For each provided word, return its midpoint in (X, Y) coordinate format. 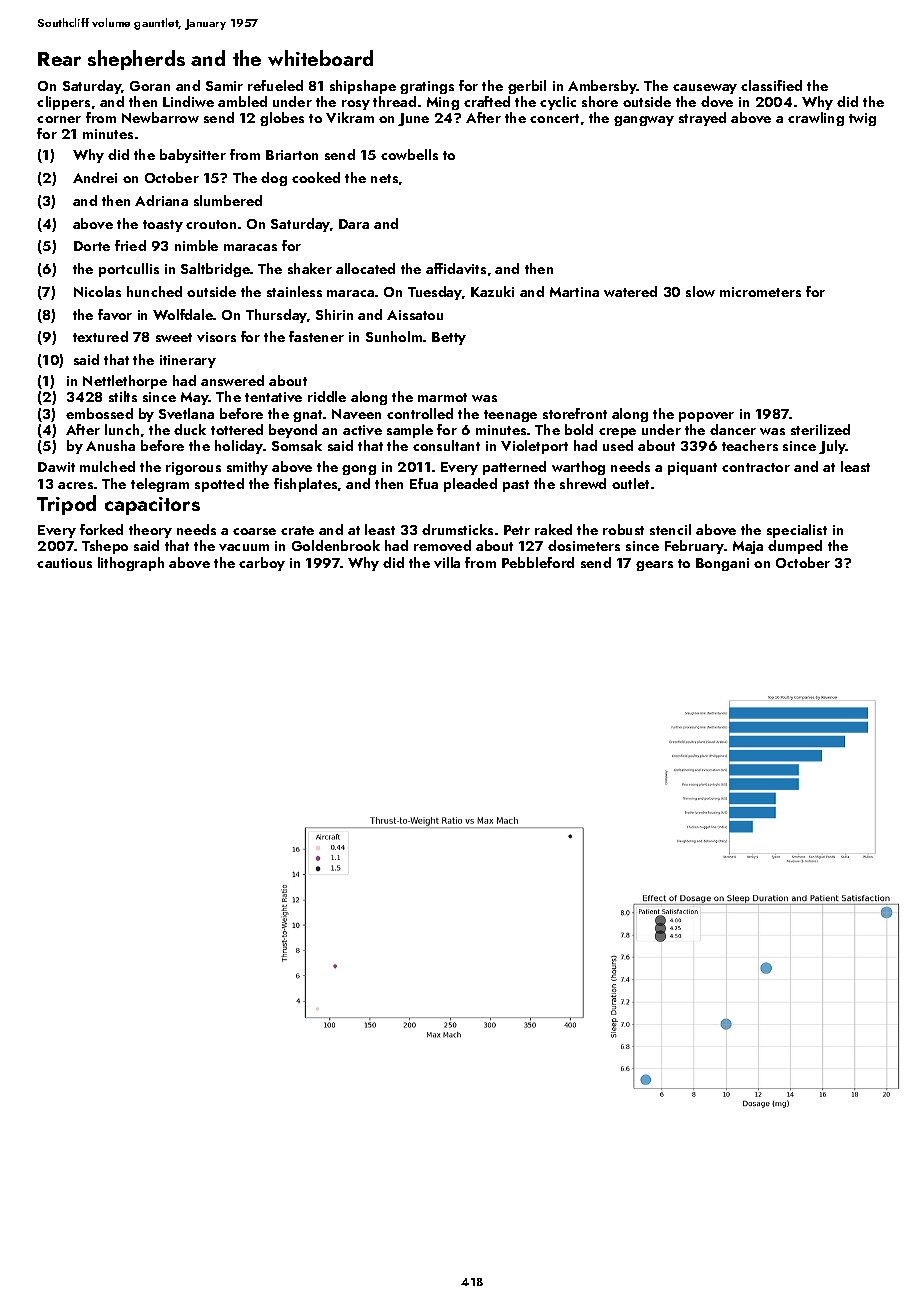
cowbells (409, 154)
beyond (293, 431)
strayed (702, 119)
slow (700, 291)
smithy (247, 468)
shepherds (136, 60)
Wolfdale (183, 314)
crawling (816, 119)
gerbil (527, 87)
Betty (449, 338)
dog (274, 179)
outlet (630, 483)
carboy (262, 564)
